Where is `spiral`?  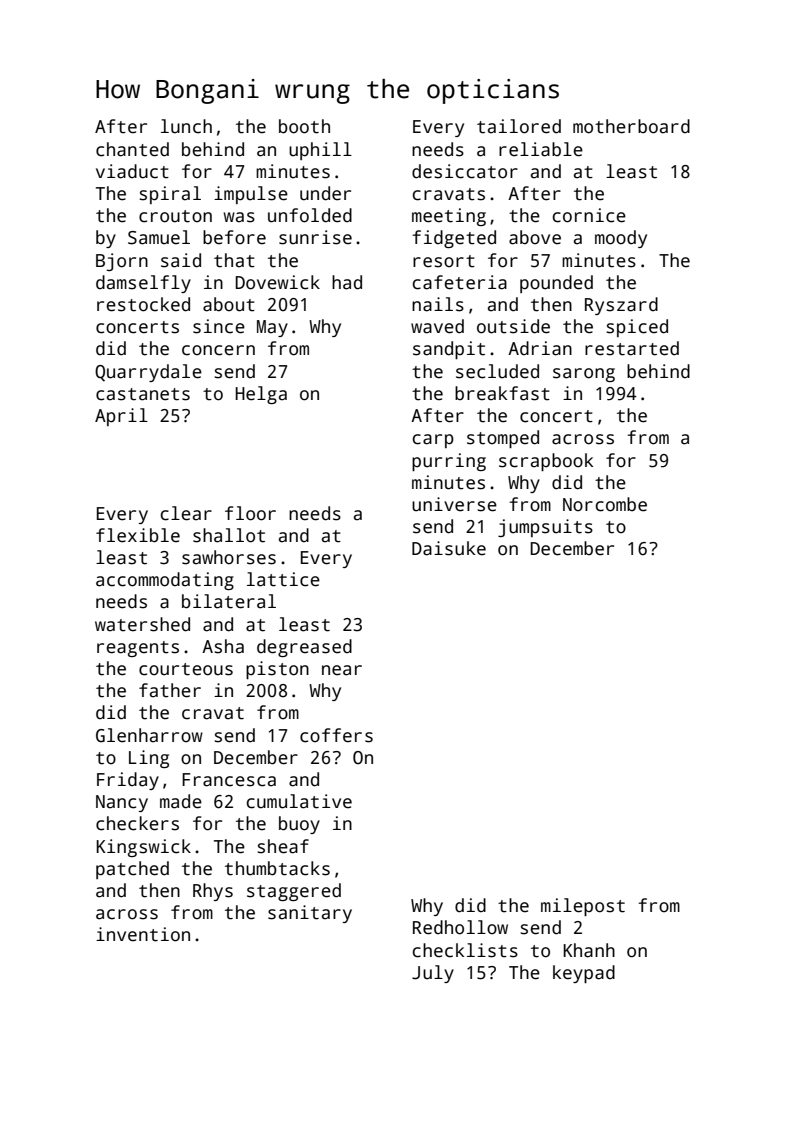 spiral is located at coordinates (170, 195).
